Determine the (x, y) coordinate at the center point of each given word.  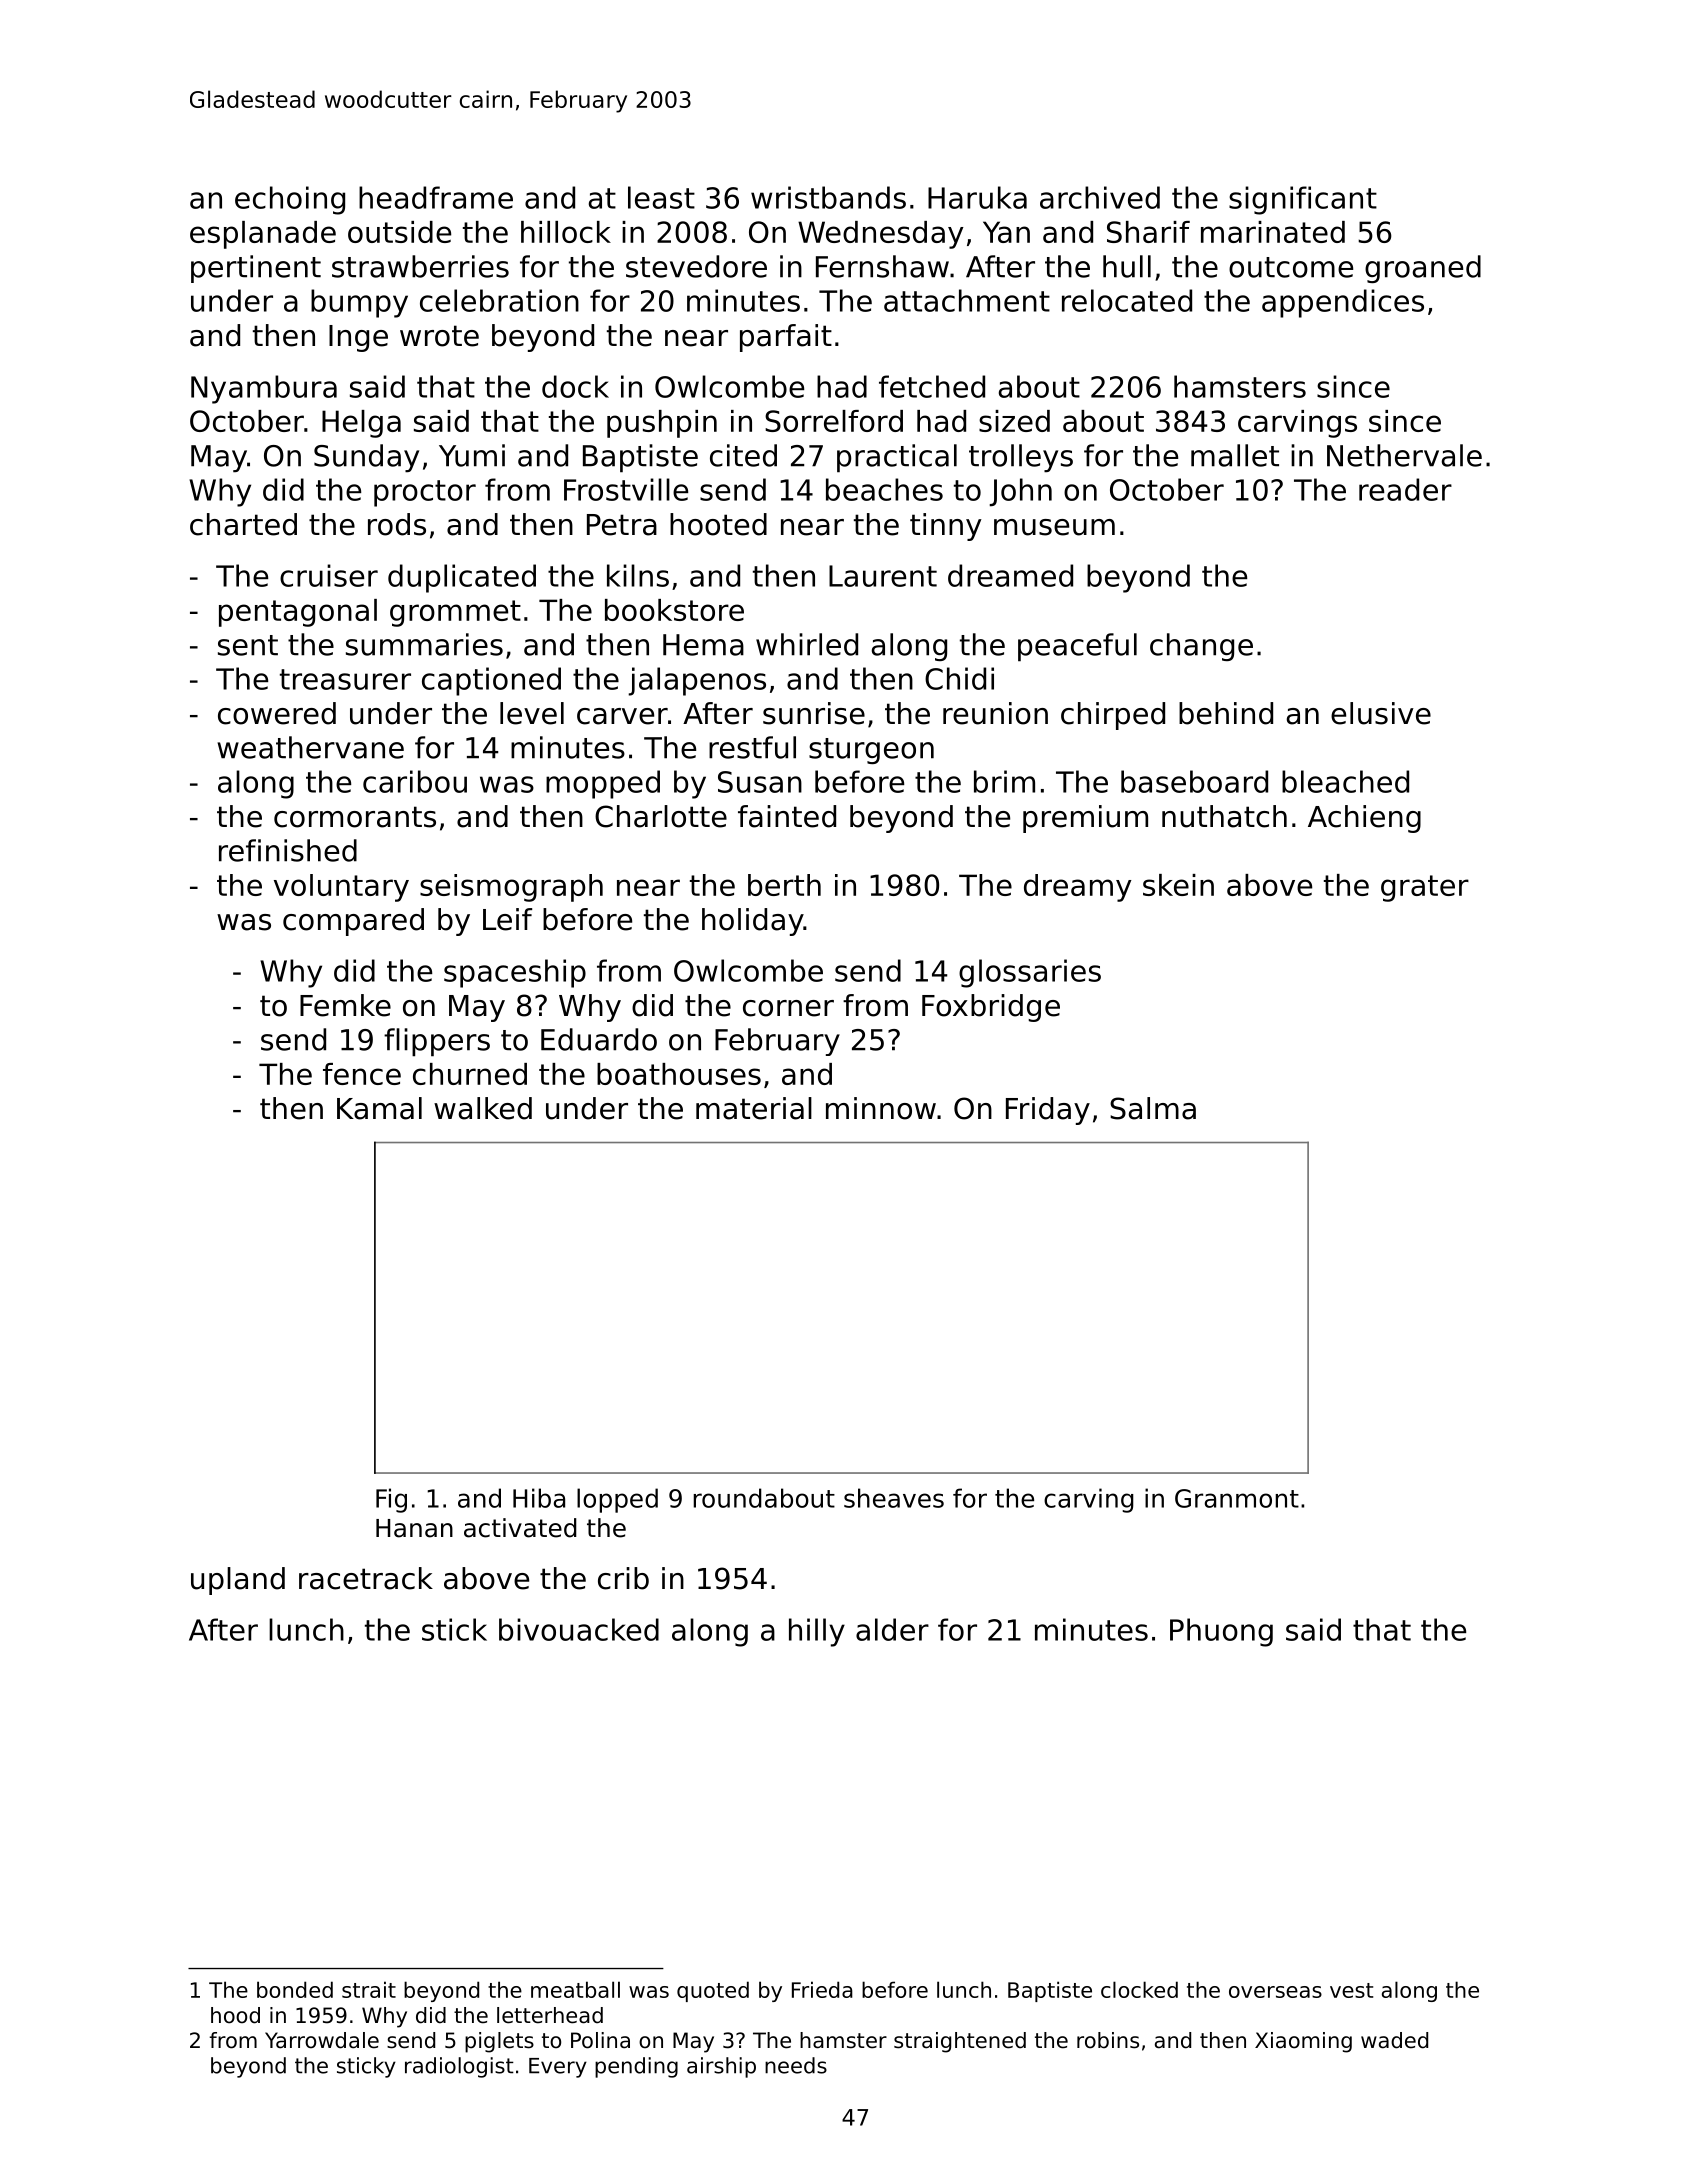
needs (796, 2065)
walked (483, 1108)
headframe (436, 197)
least (661, 197)
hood (235, 2015)
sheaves (894, 1498)
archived (1100, 197)
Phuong (1221, 1632)
